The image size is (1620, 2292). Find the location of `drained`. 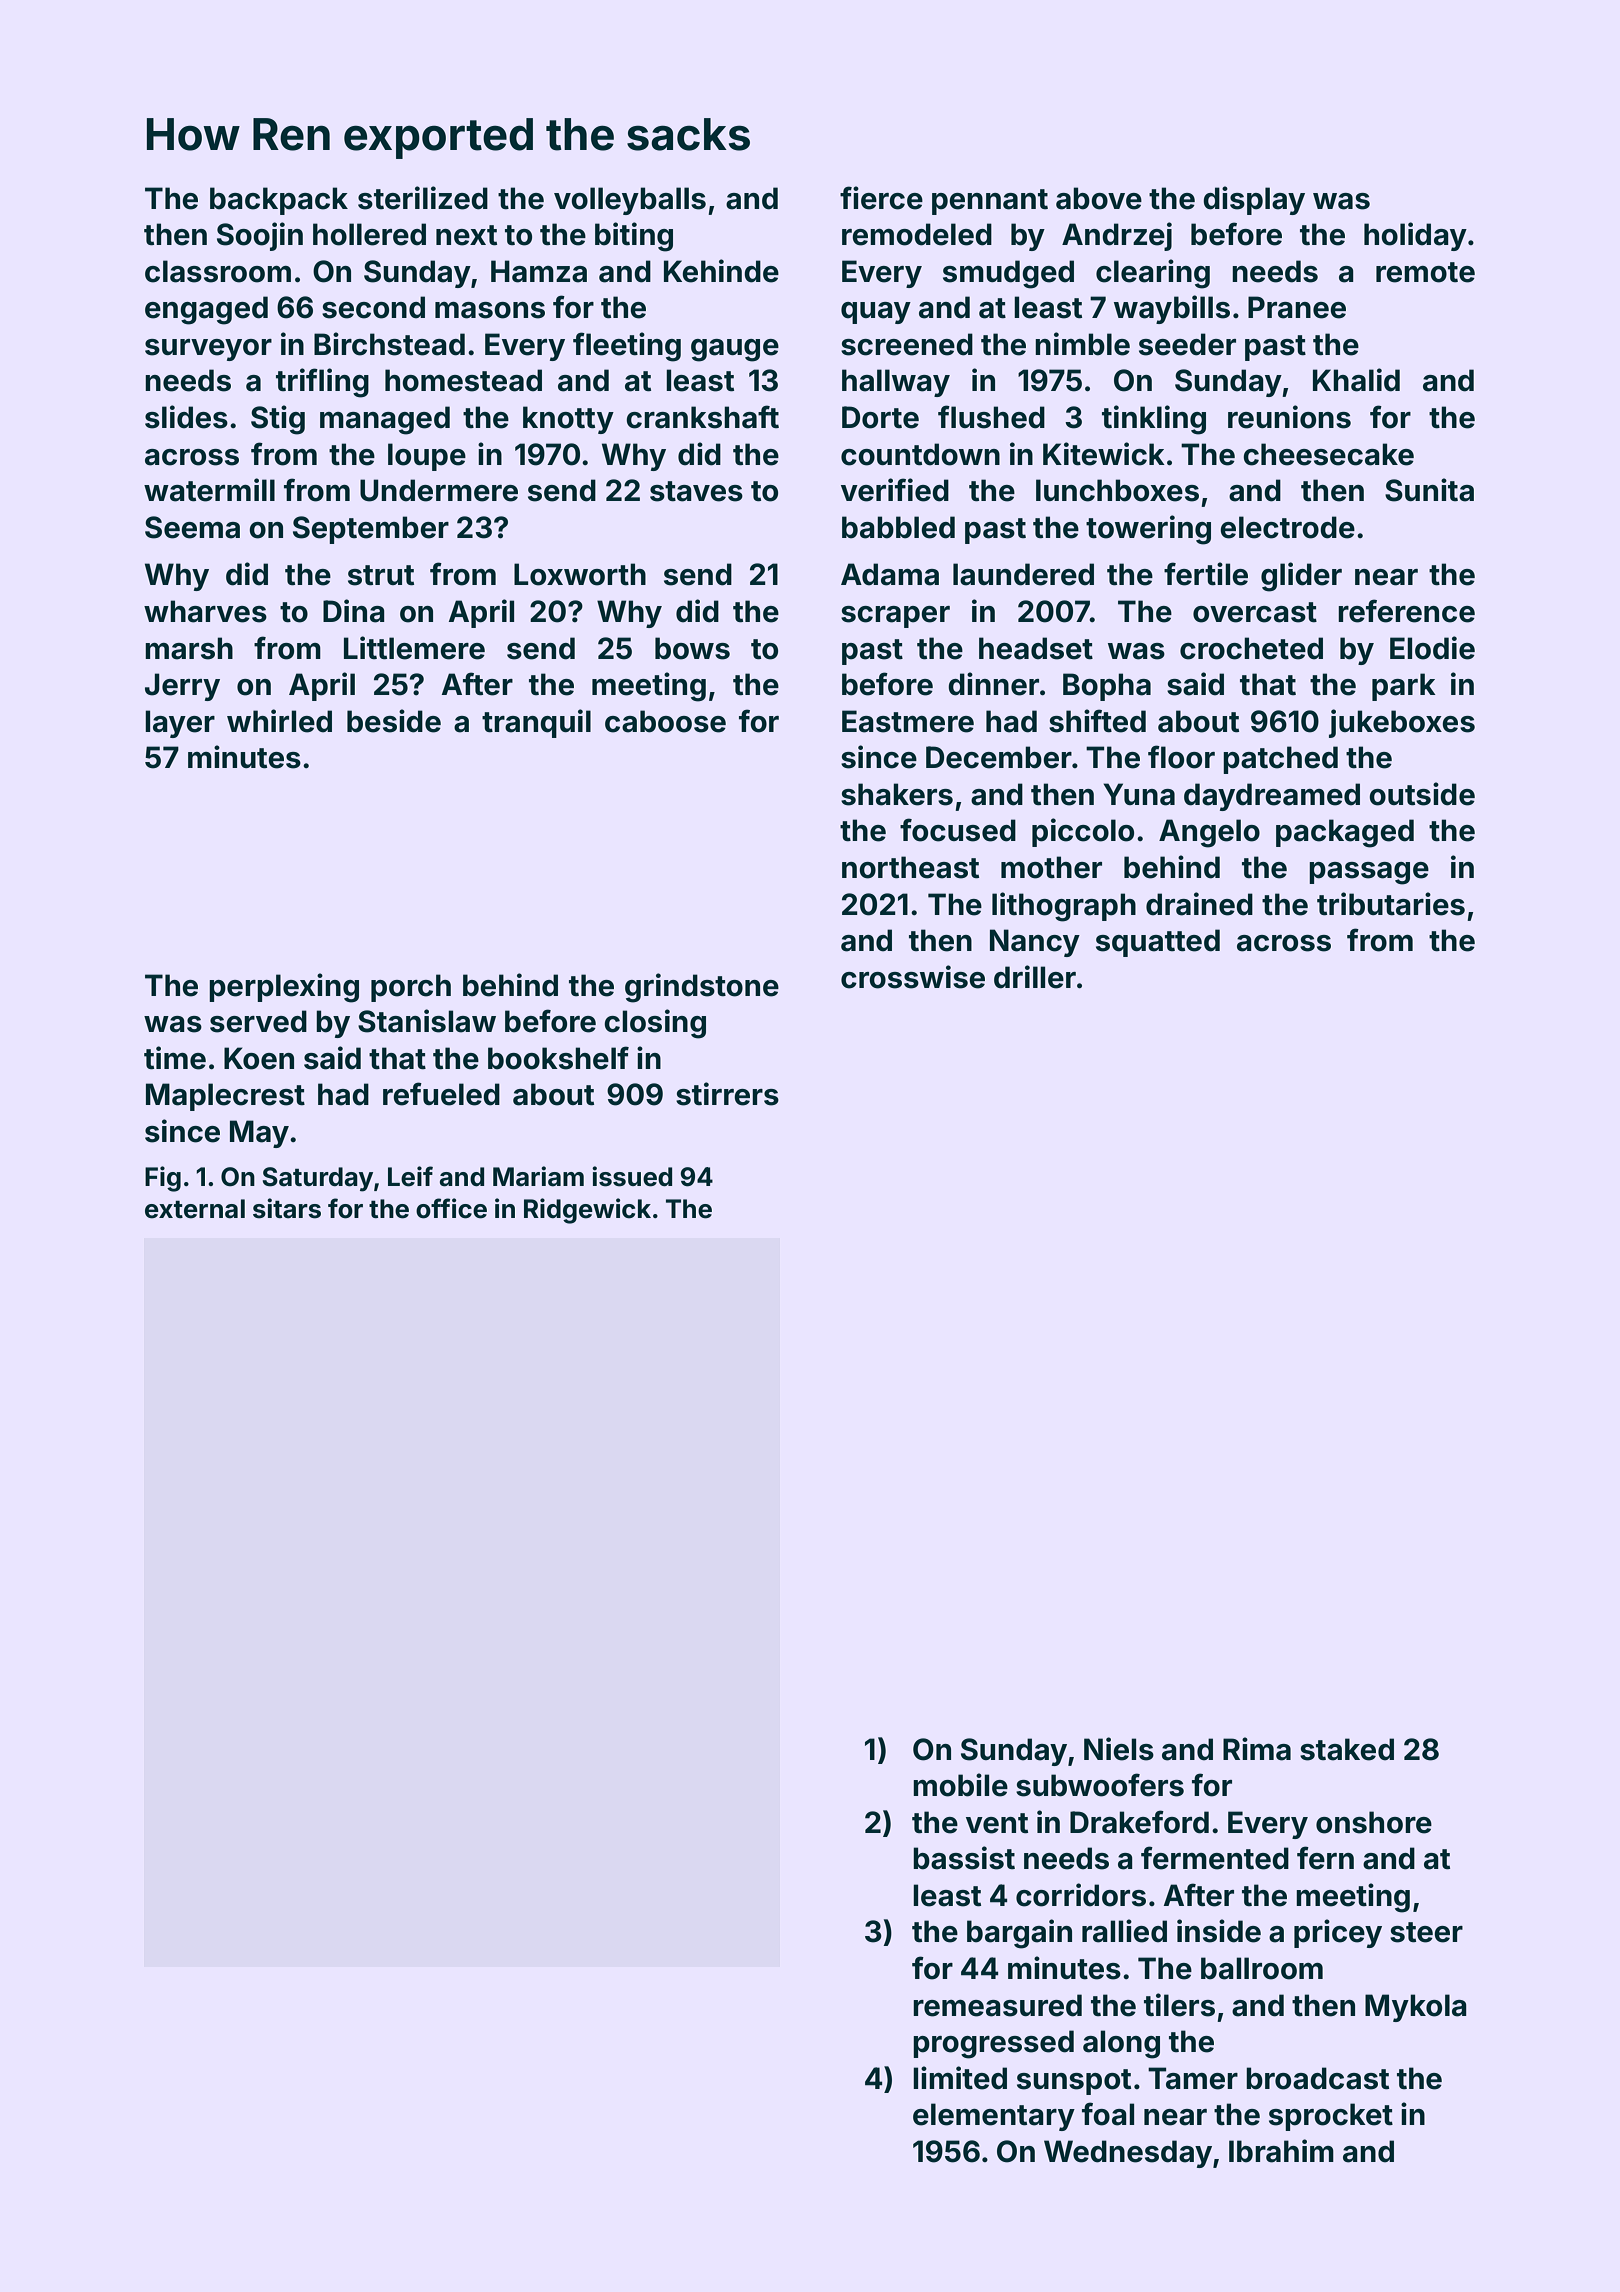

drained is located at coordinates (1199, 904).
